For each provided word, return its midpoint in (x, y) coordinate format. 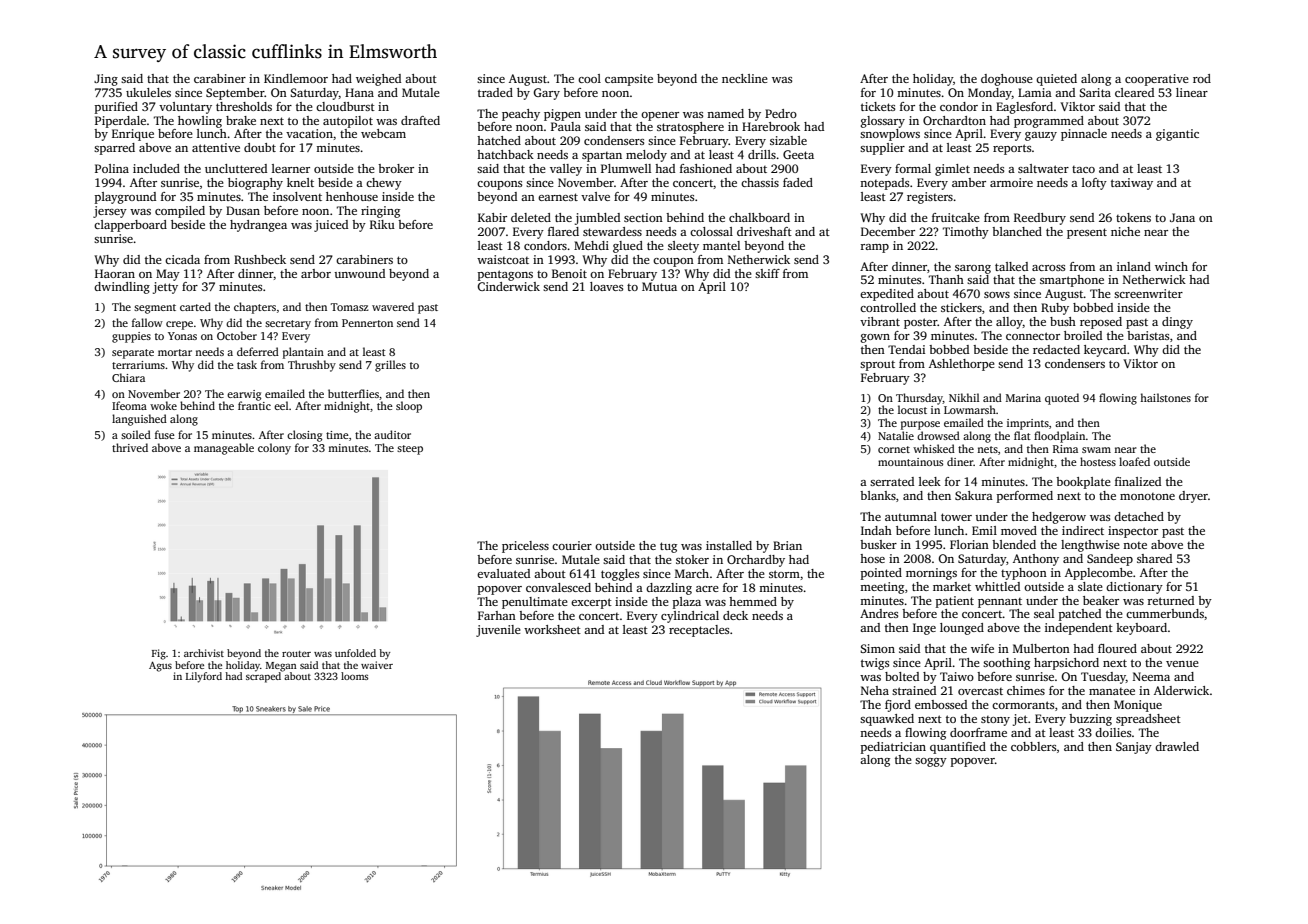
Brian (787, 545)
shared (1154, 558)
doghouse (1007, 80)
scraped (263, 677)
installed (729, 545)
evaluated (503, 573)
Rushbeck (260, 259)
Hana (359, 92)
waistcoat (503, 259)
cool (589, 78)
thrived (130, 447)
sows (997, 295)
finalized (1138, 481)
